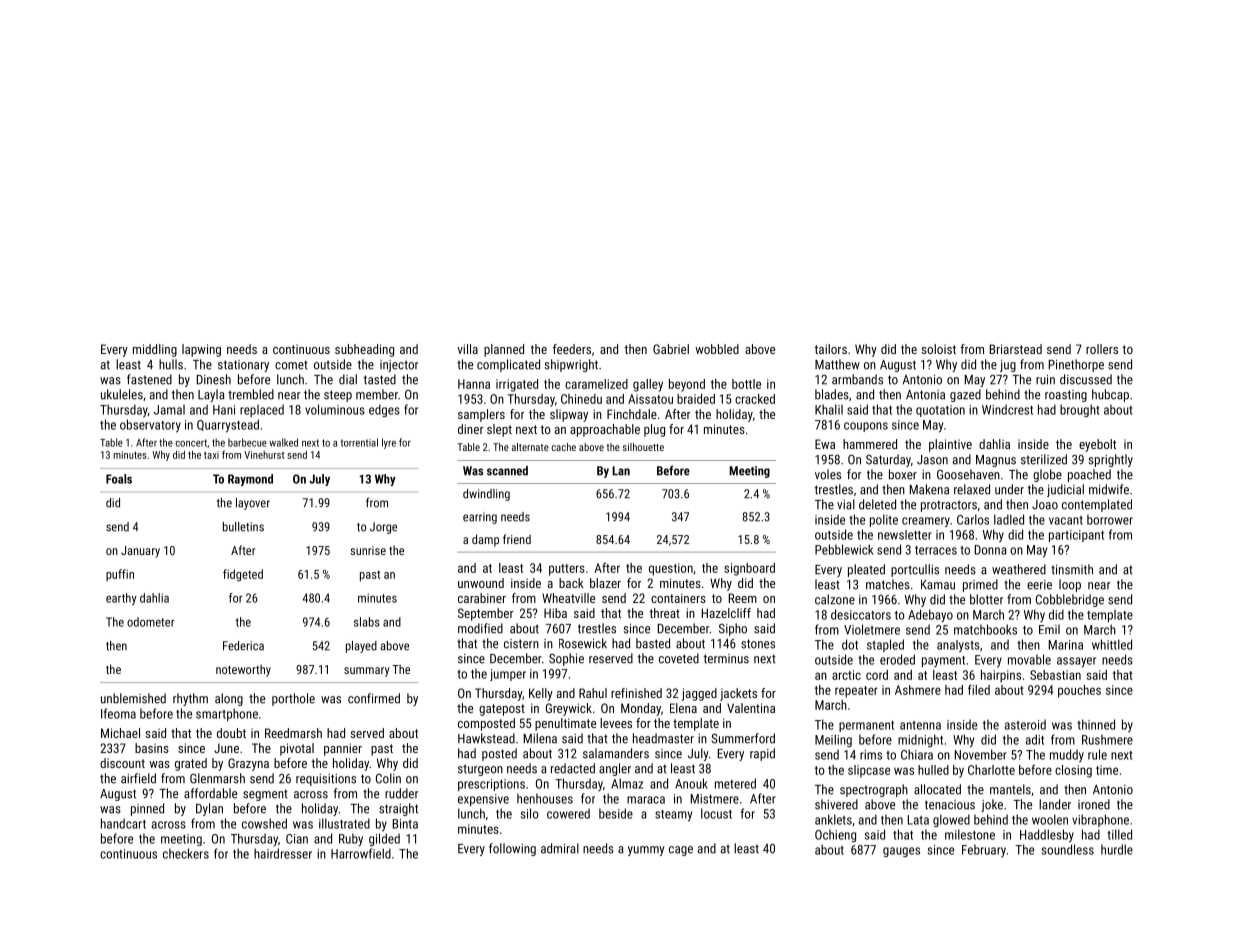  Describe the element at coordinates (1102, 349) in the screenshot. I see `rollers` at that location.
